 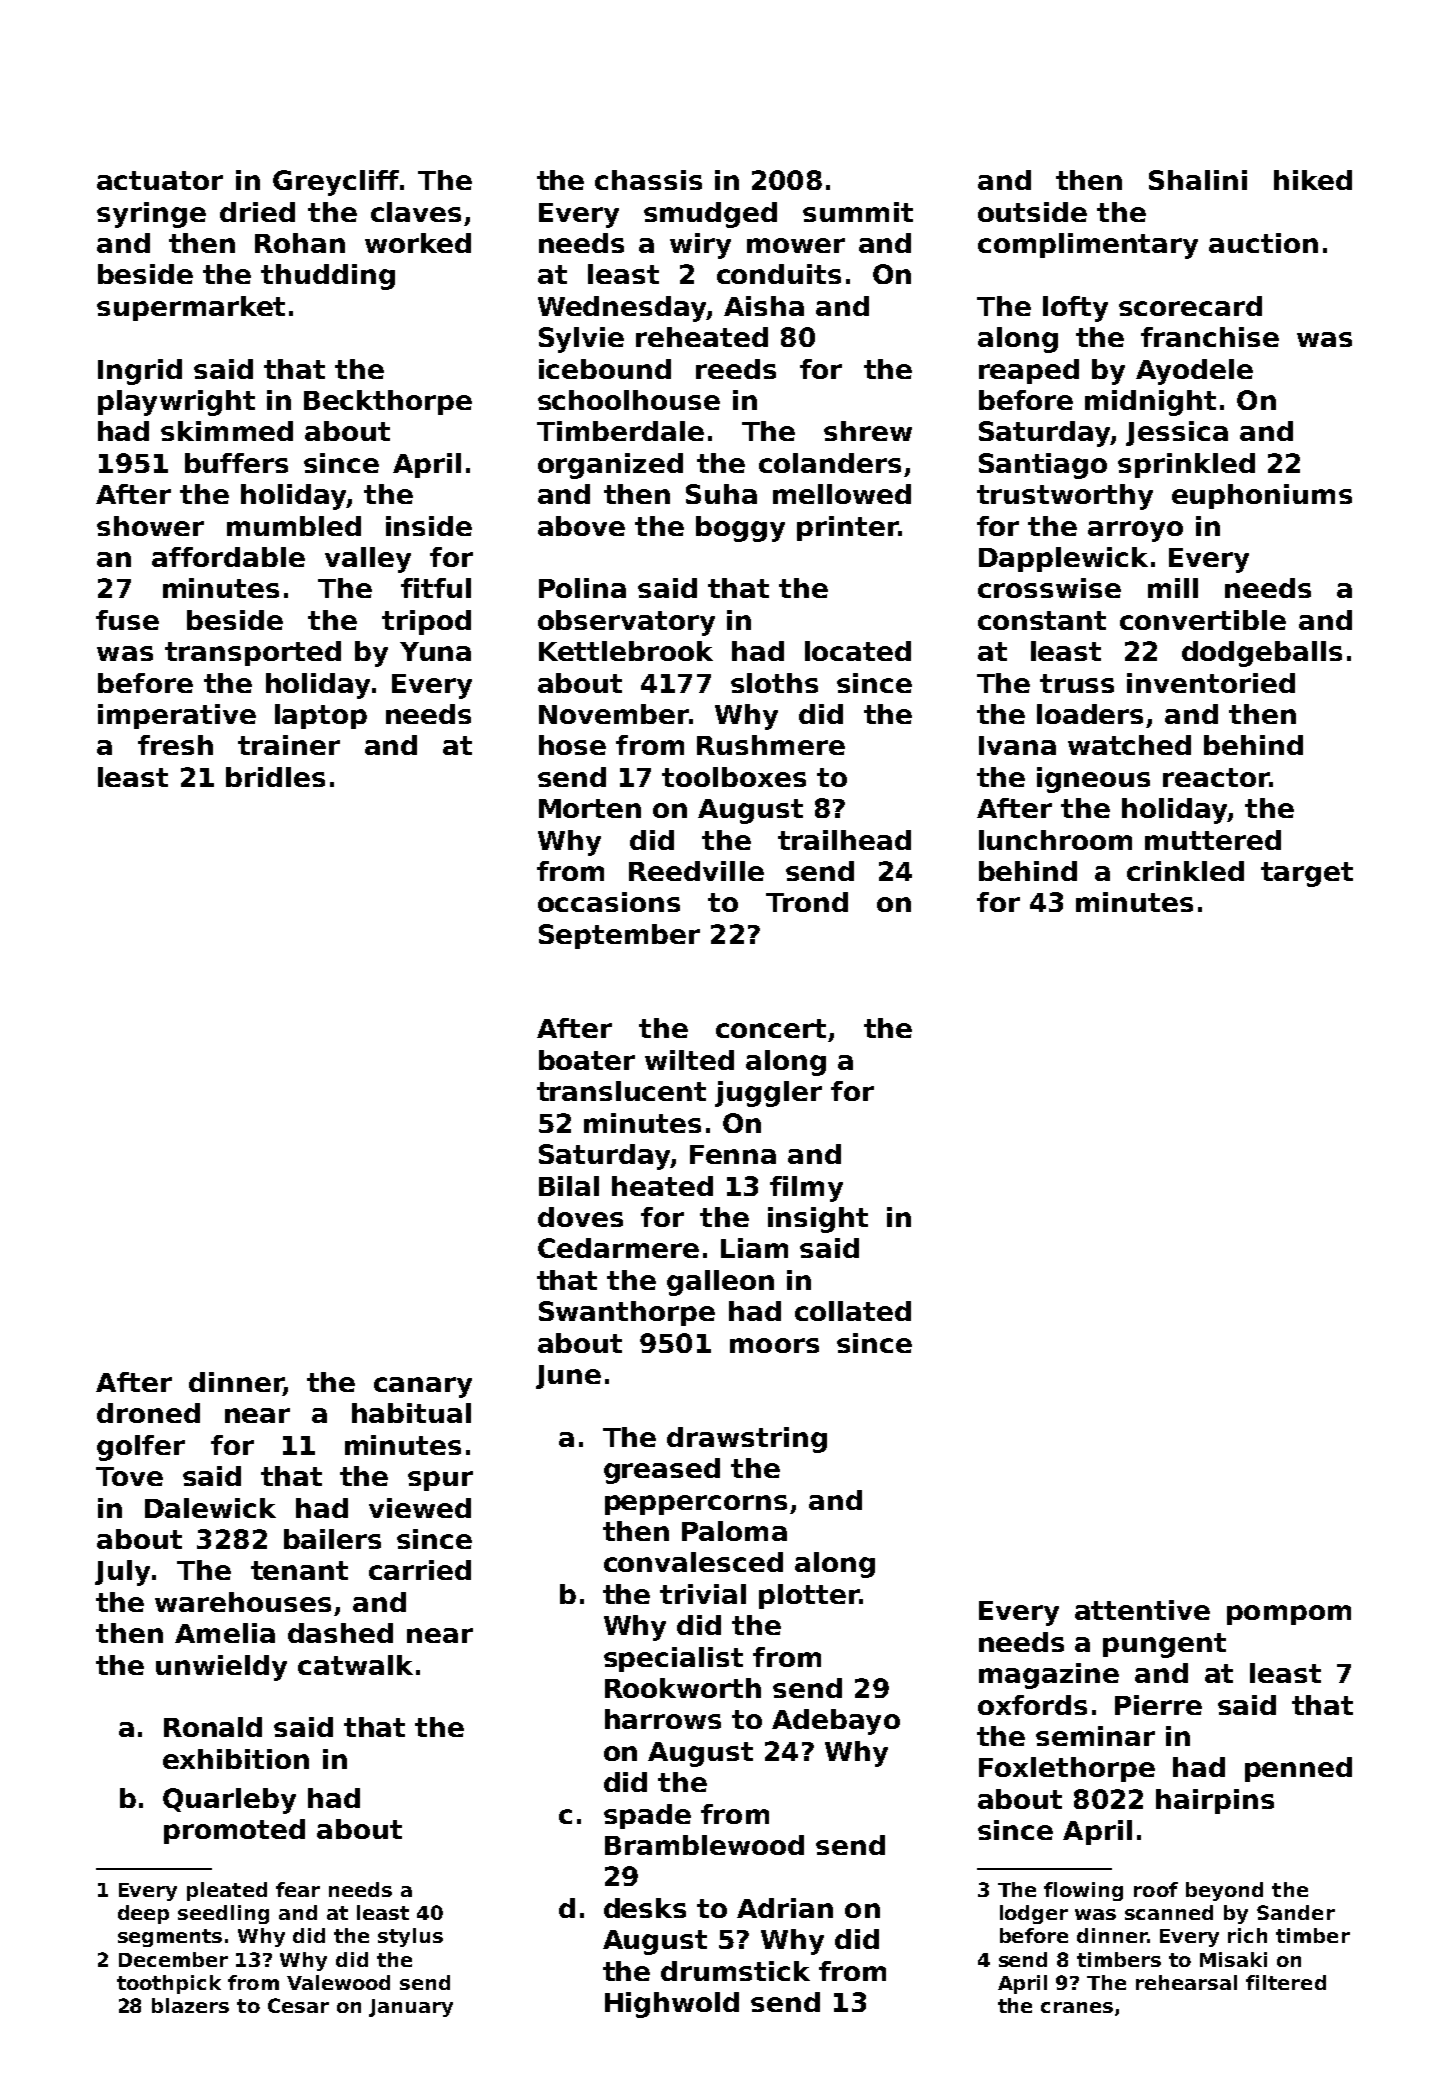 What do you see at coordinates (275, 777) in the image?
I see `bridles` at bounding box center [275, 777].
